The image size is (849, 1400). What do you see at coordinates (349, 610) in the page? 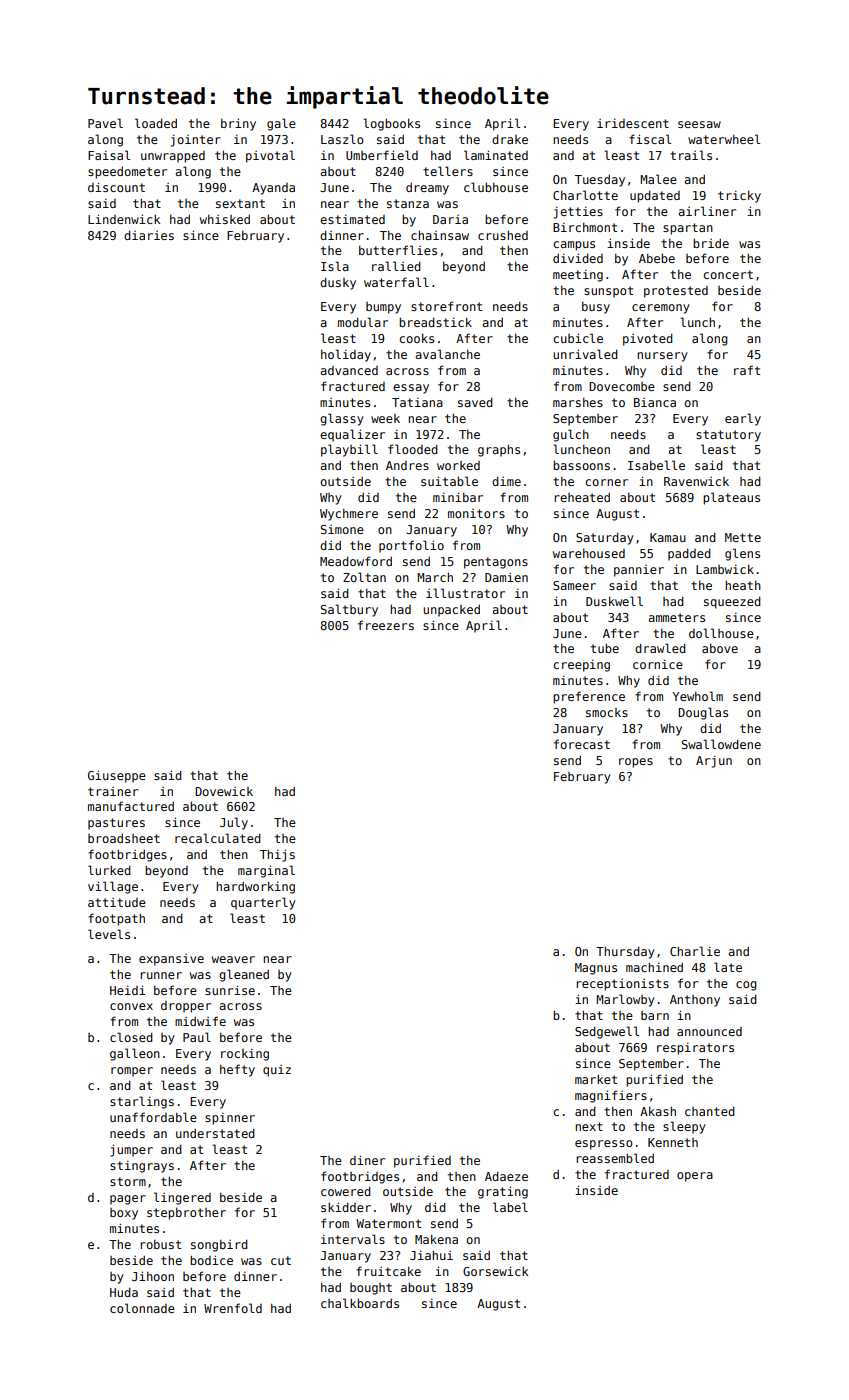
I see `Saltbury` at bounding box center [349, 610].
